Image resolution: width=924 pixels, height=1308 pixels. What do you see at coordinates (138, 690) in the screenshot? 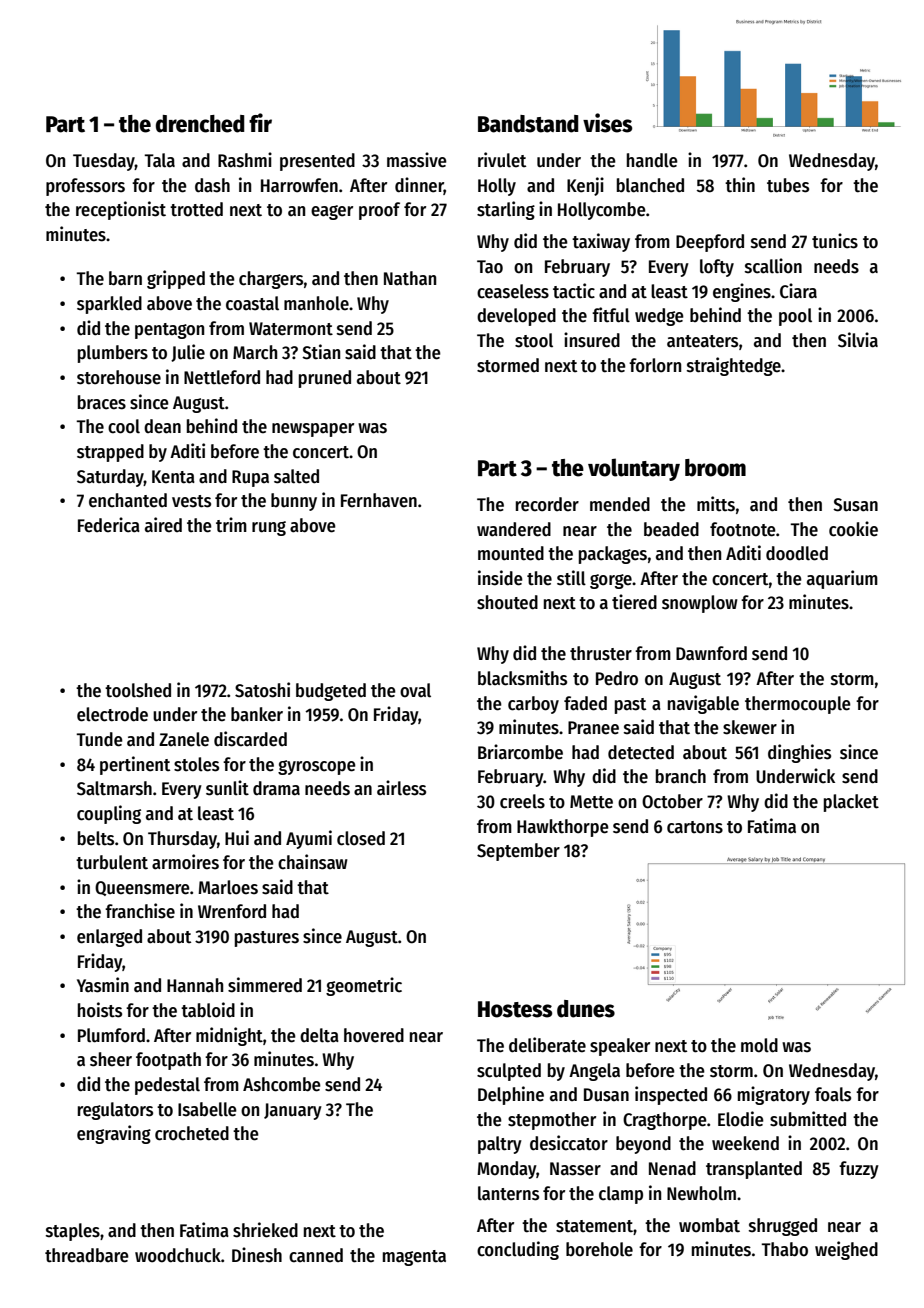
I see `toolshed` at bounding box center [138, 690].
